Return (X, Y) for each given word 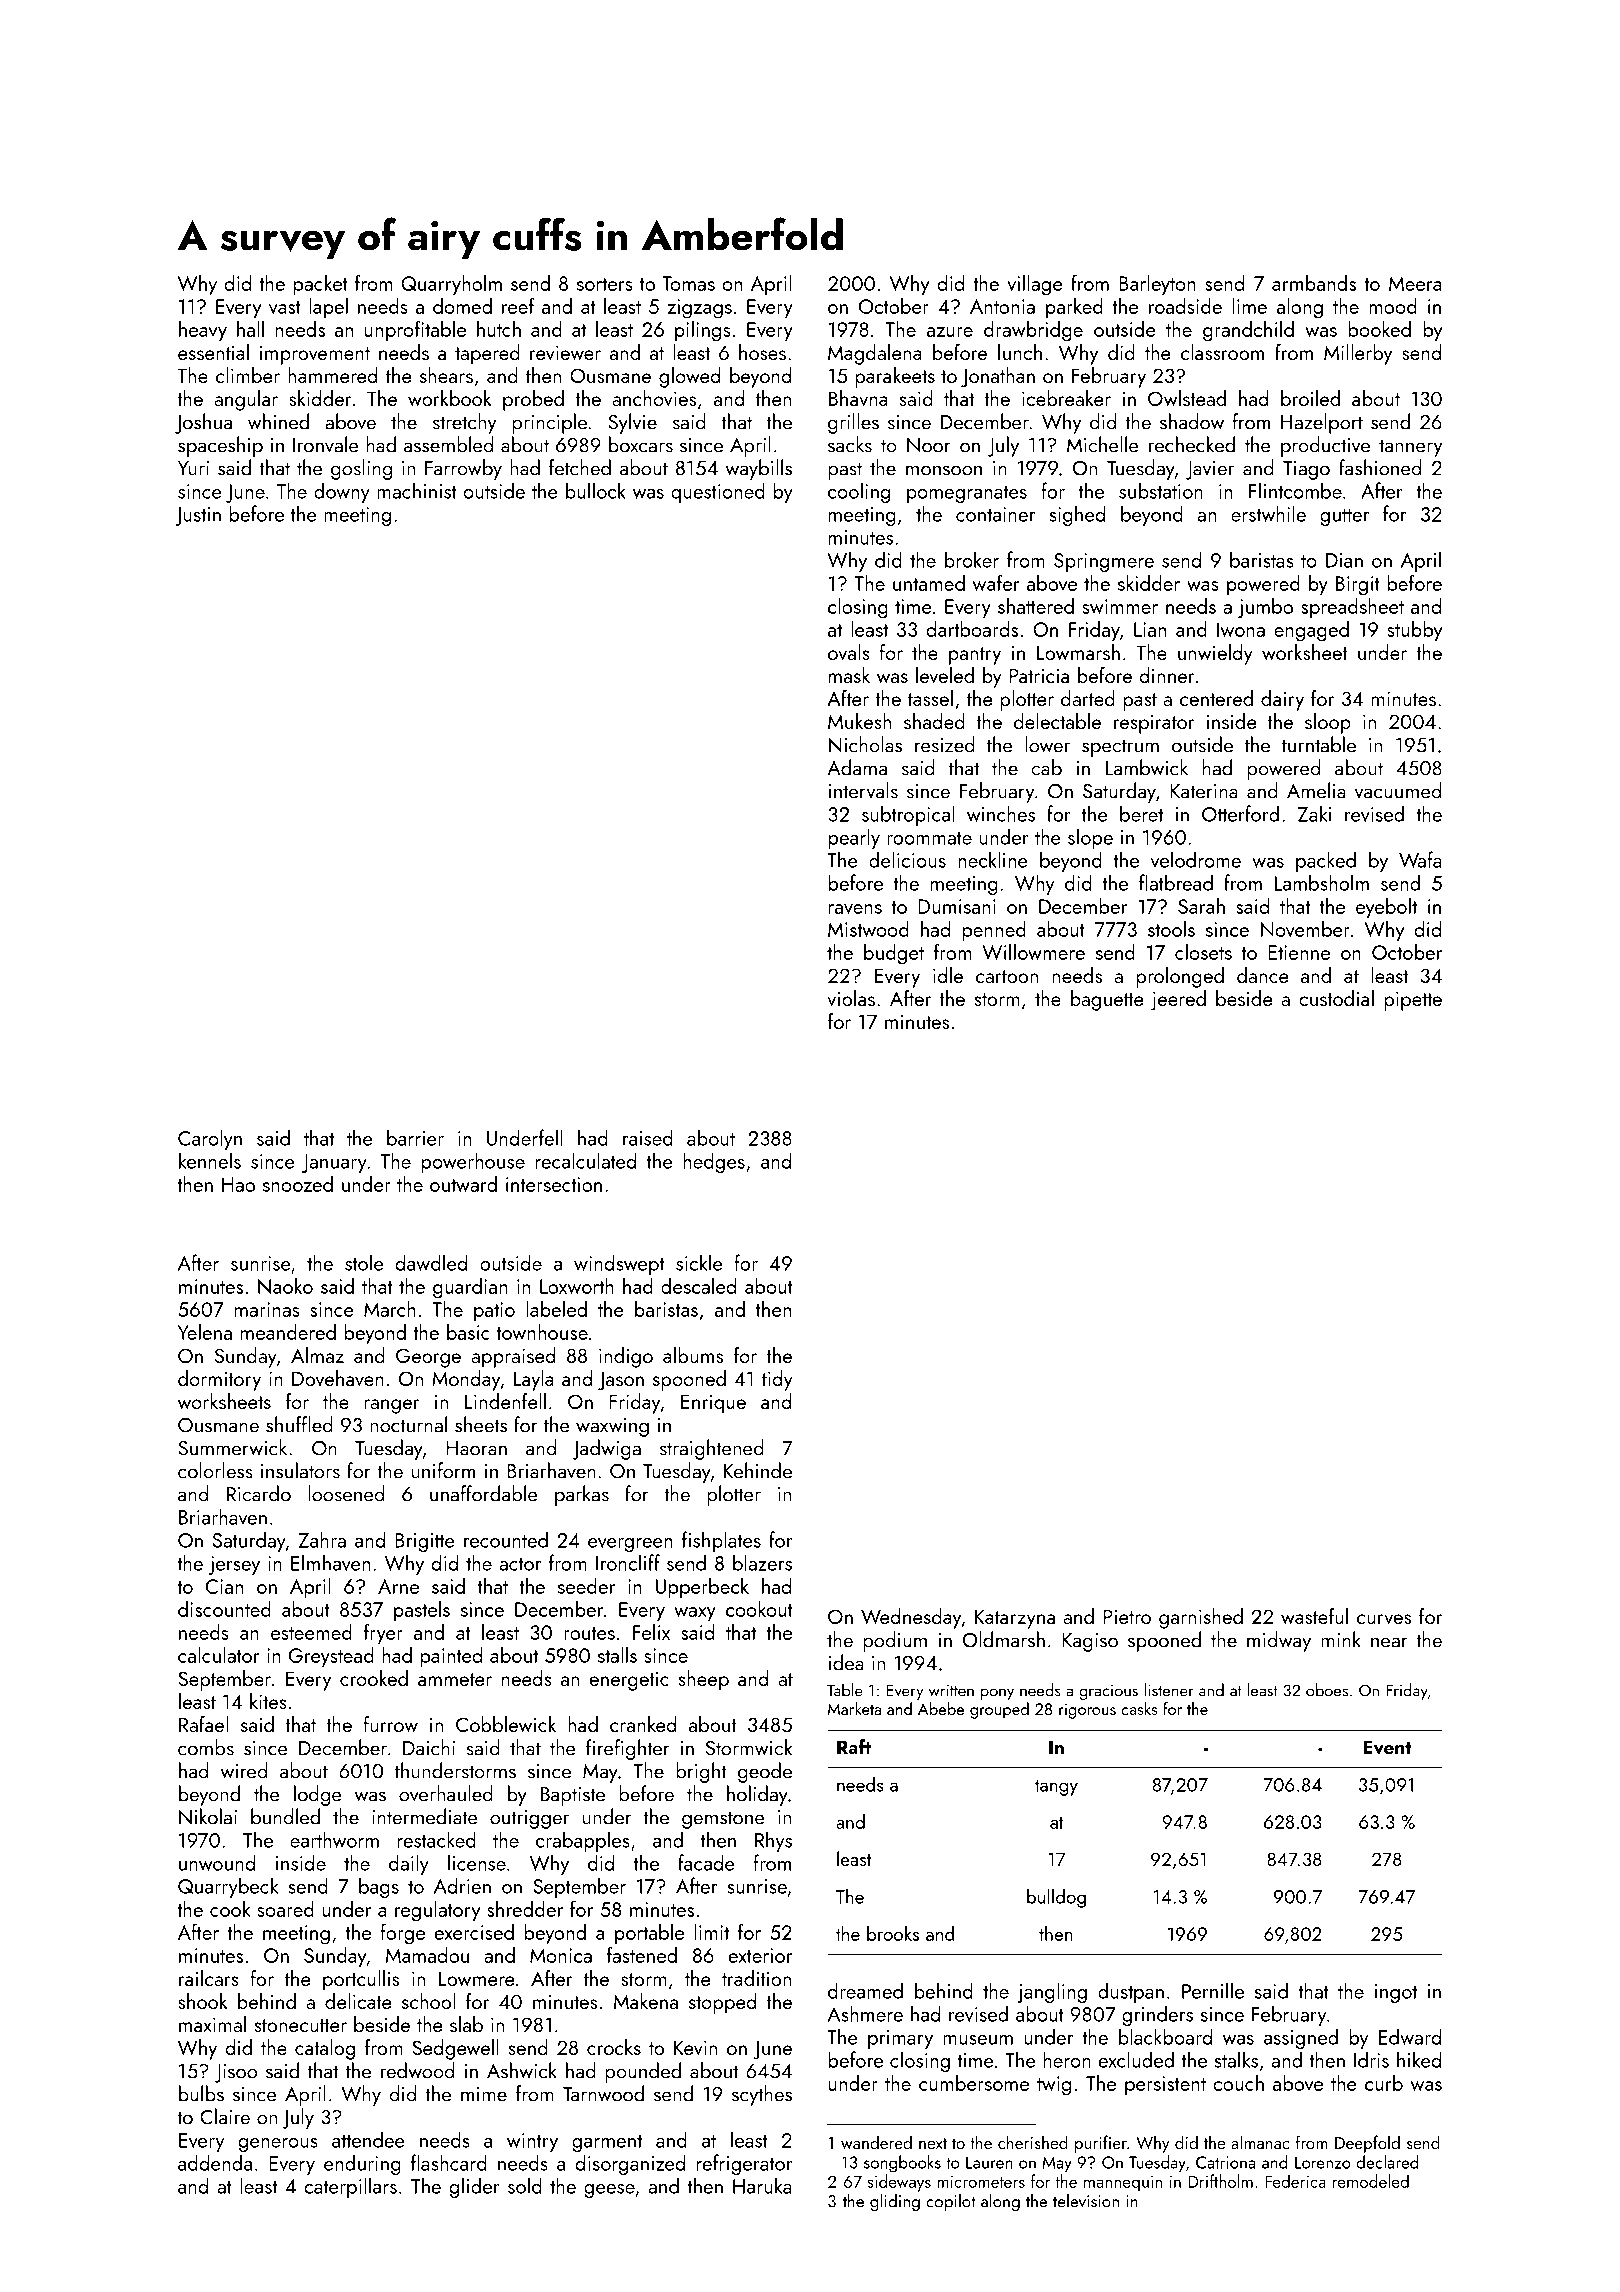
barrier (415, 1137)
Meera (1415, 283)
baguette (1107, 1000)
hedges (714, 1162)
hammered (332, 375)
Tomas (688, 283)
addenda (215, 2162)
